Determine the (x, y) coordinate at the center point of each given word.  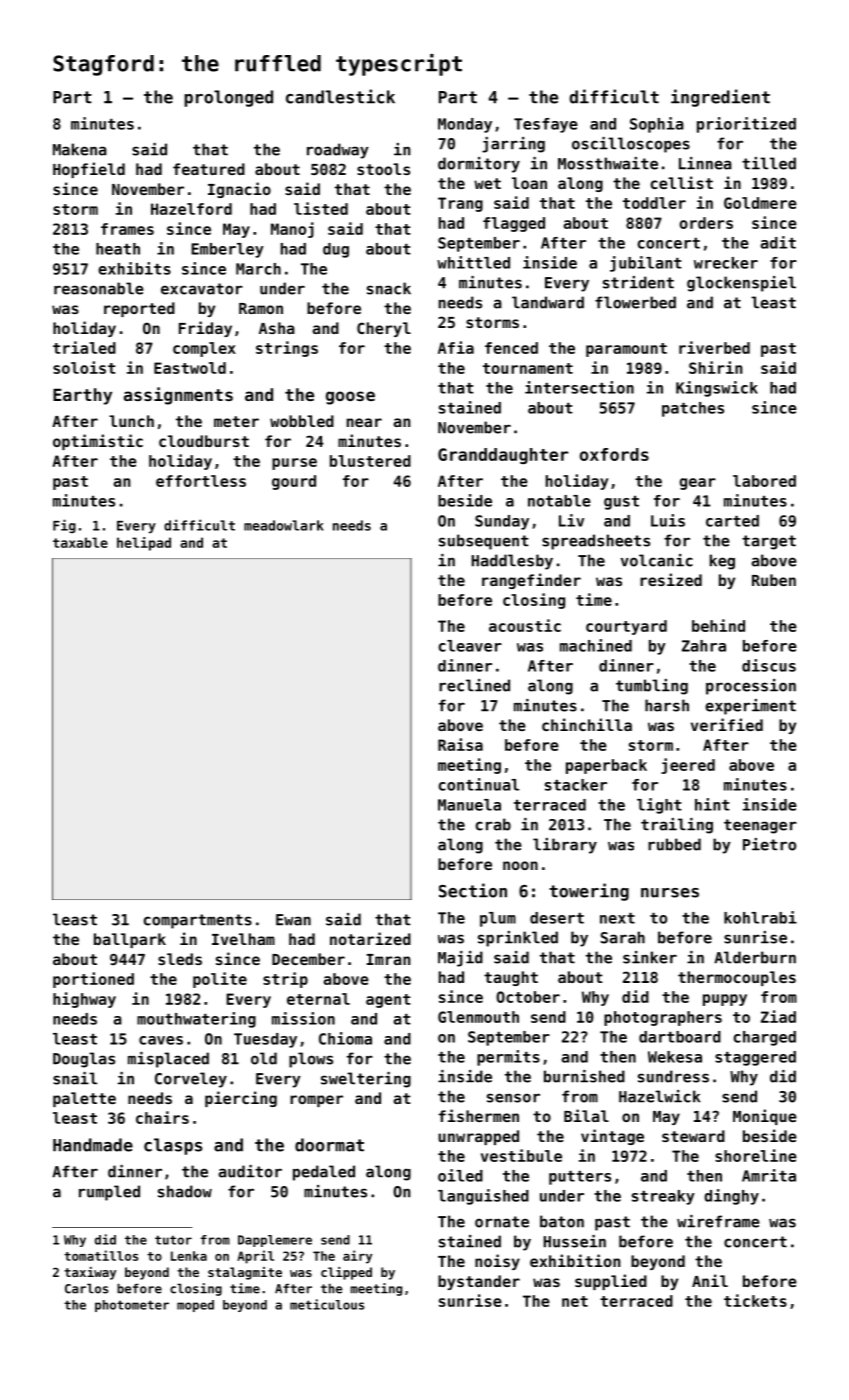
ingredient (720, 98)
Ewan (293, 920)
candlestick (340, 96)
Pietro (769, 844)
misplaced (168, 1060)
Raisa (460, 744)
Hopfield (89, 170)
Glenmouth (478, 1017)
